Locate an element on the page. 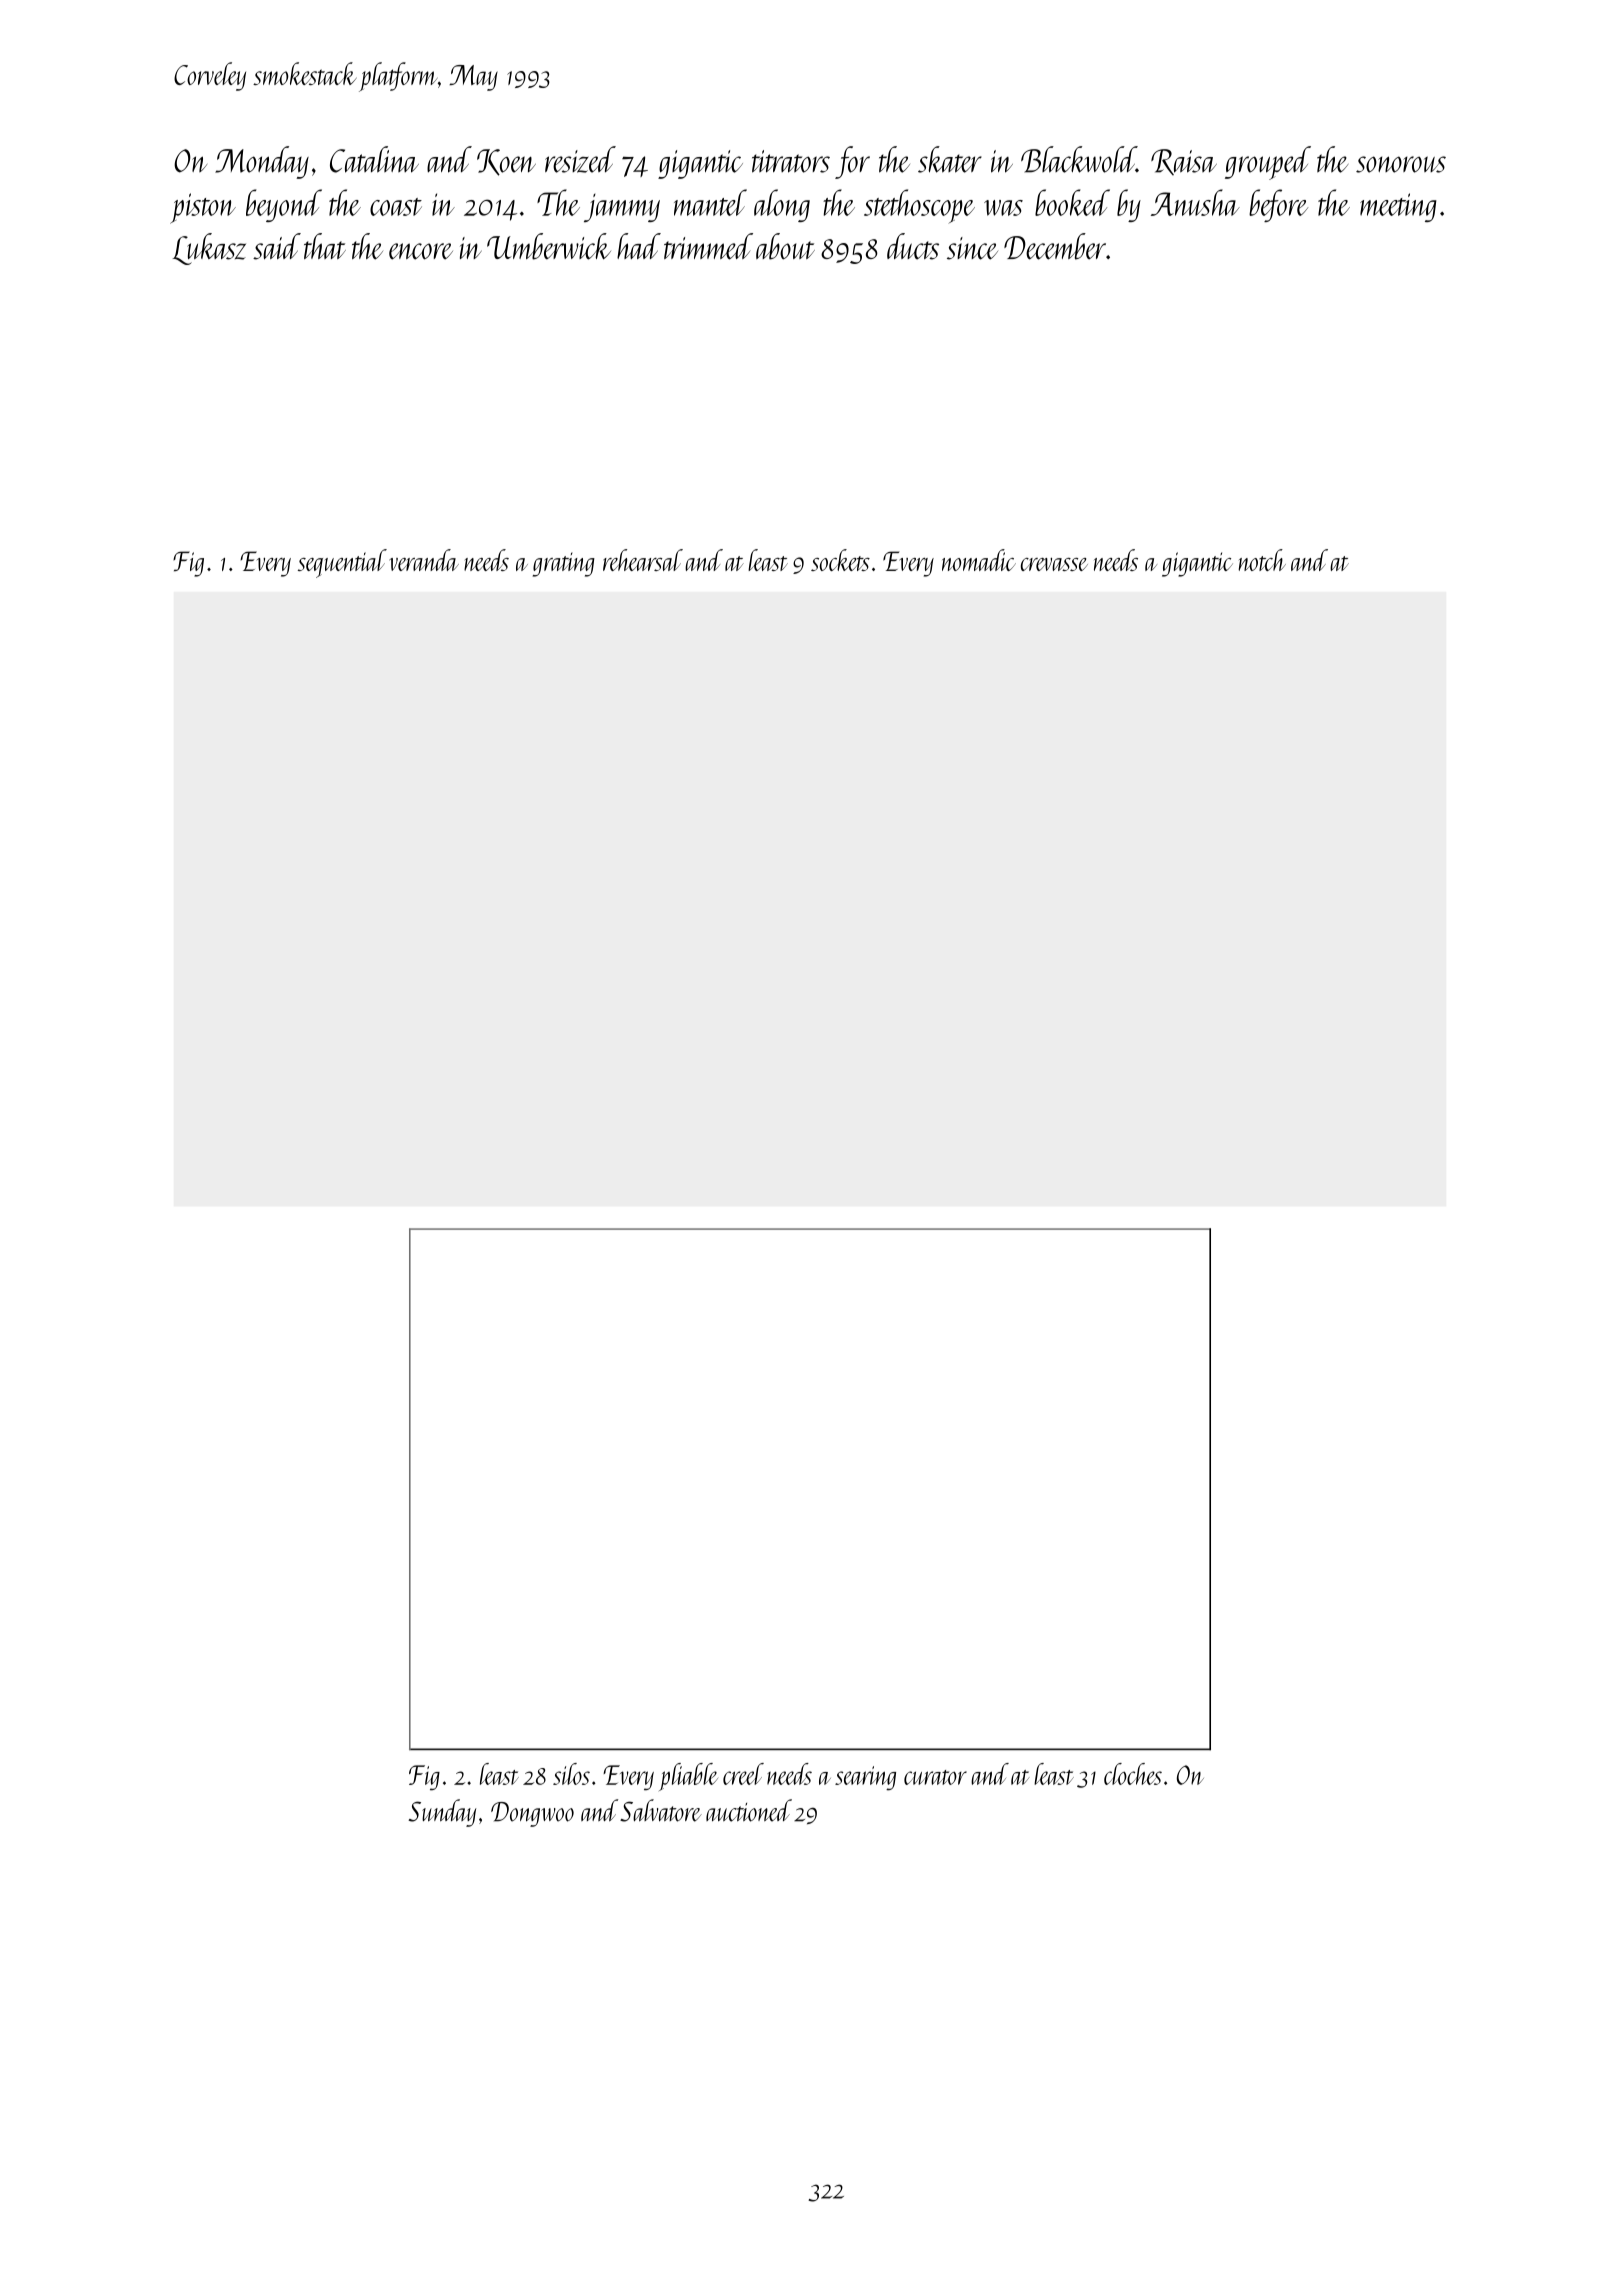  crevasse is located at coordinates (1054, 564).
